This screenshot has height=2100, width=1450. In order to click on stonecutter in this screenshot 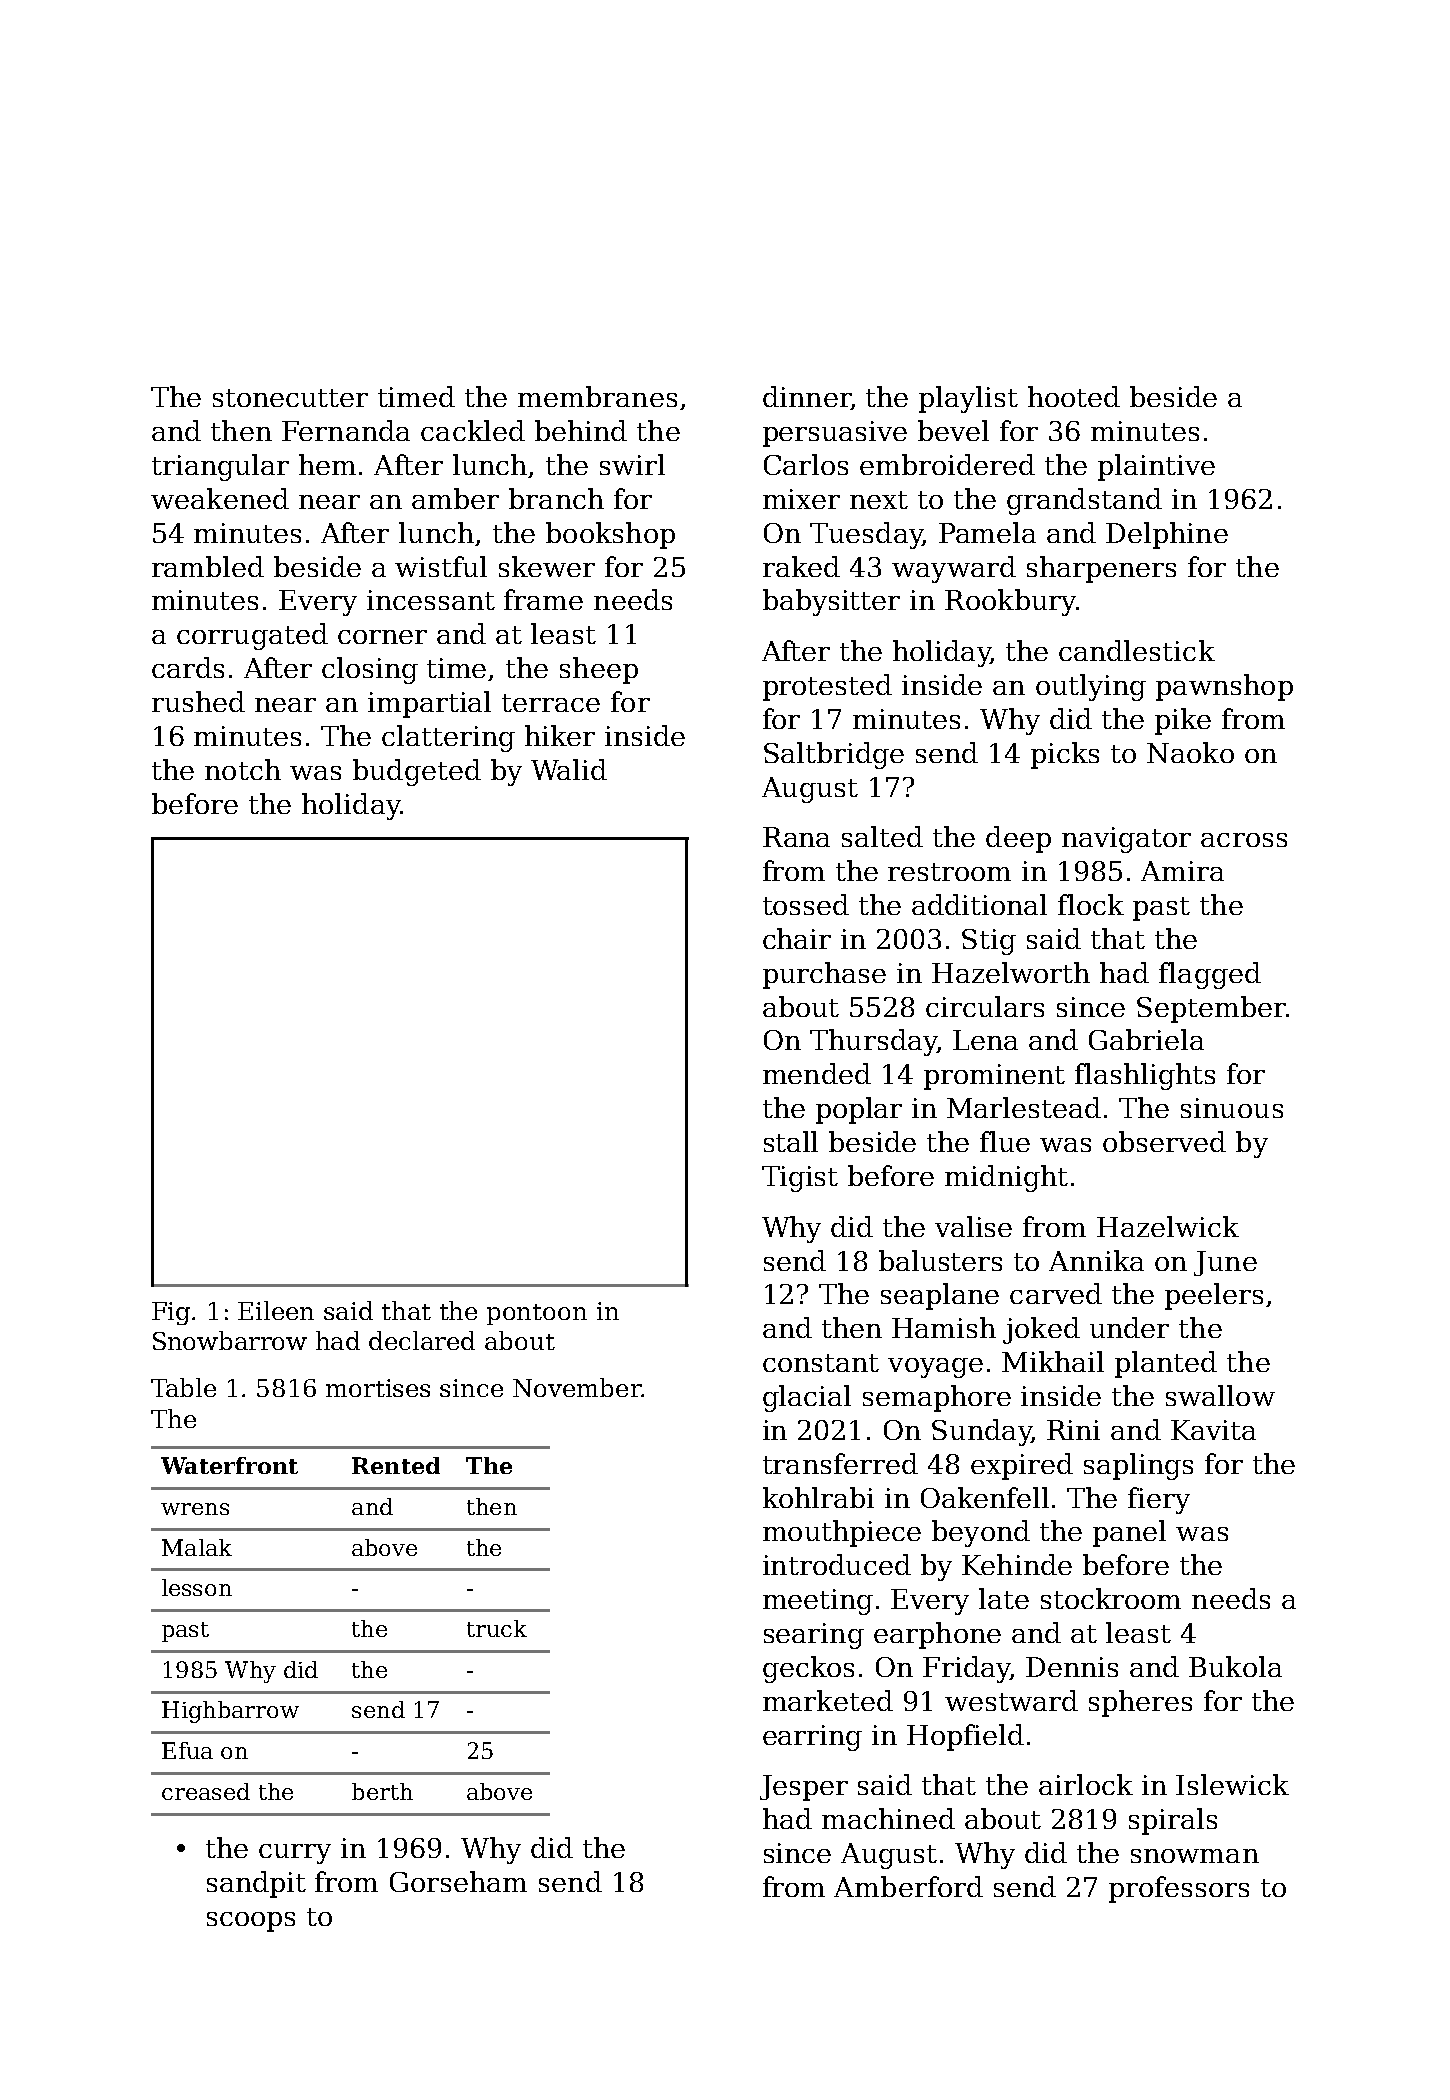, I will do `click(290, 398)`.
